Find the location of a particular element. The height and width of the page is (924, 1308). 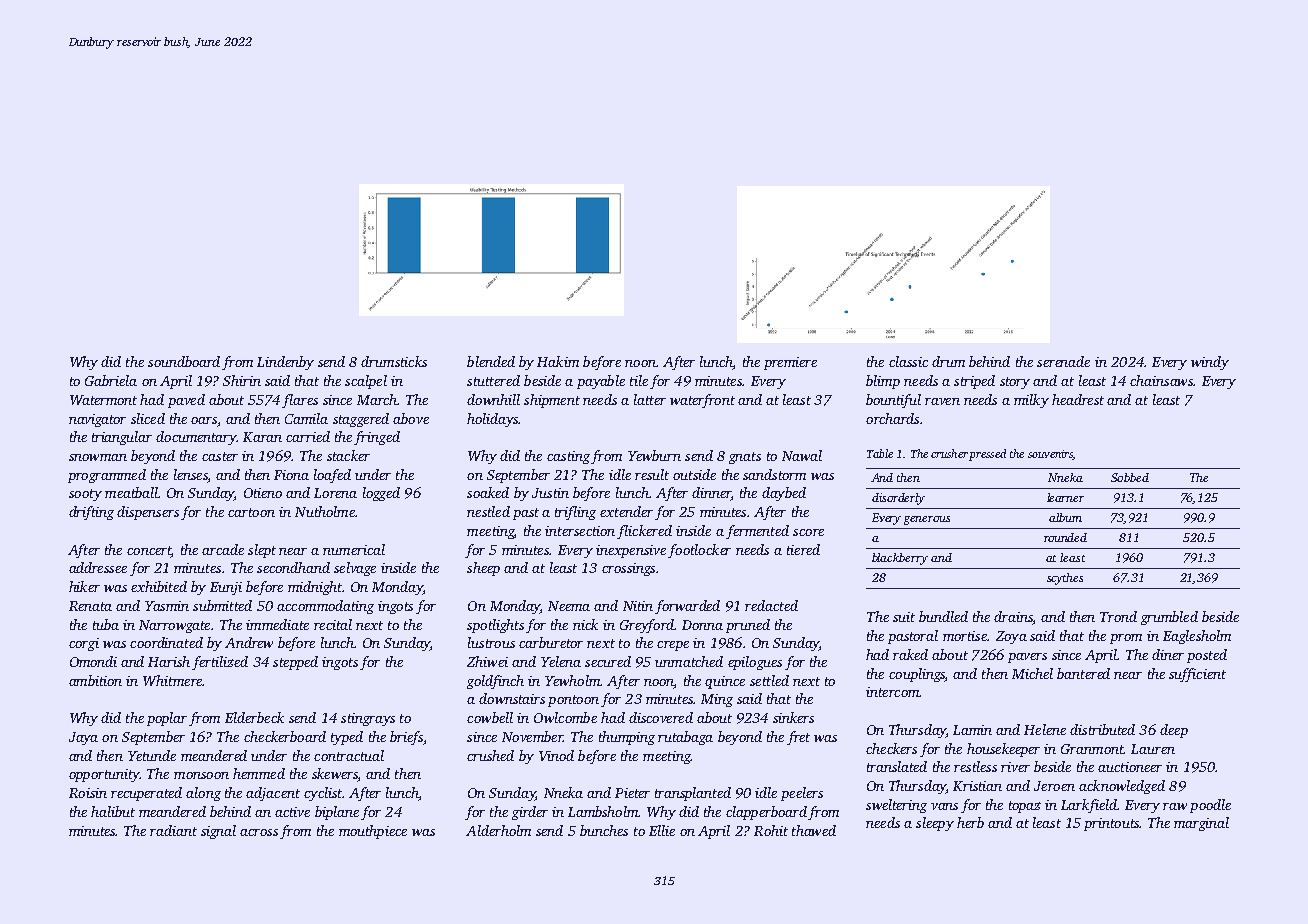

goldfinch is located at coordinates (495, 682).
